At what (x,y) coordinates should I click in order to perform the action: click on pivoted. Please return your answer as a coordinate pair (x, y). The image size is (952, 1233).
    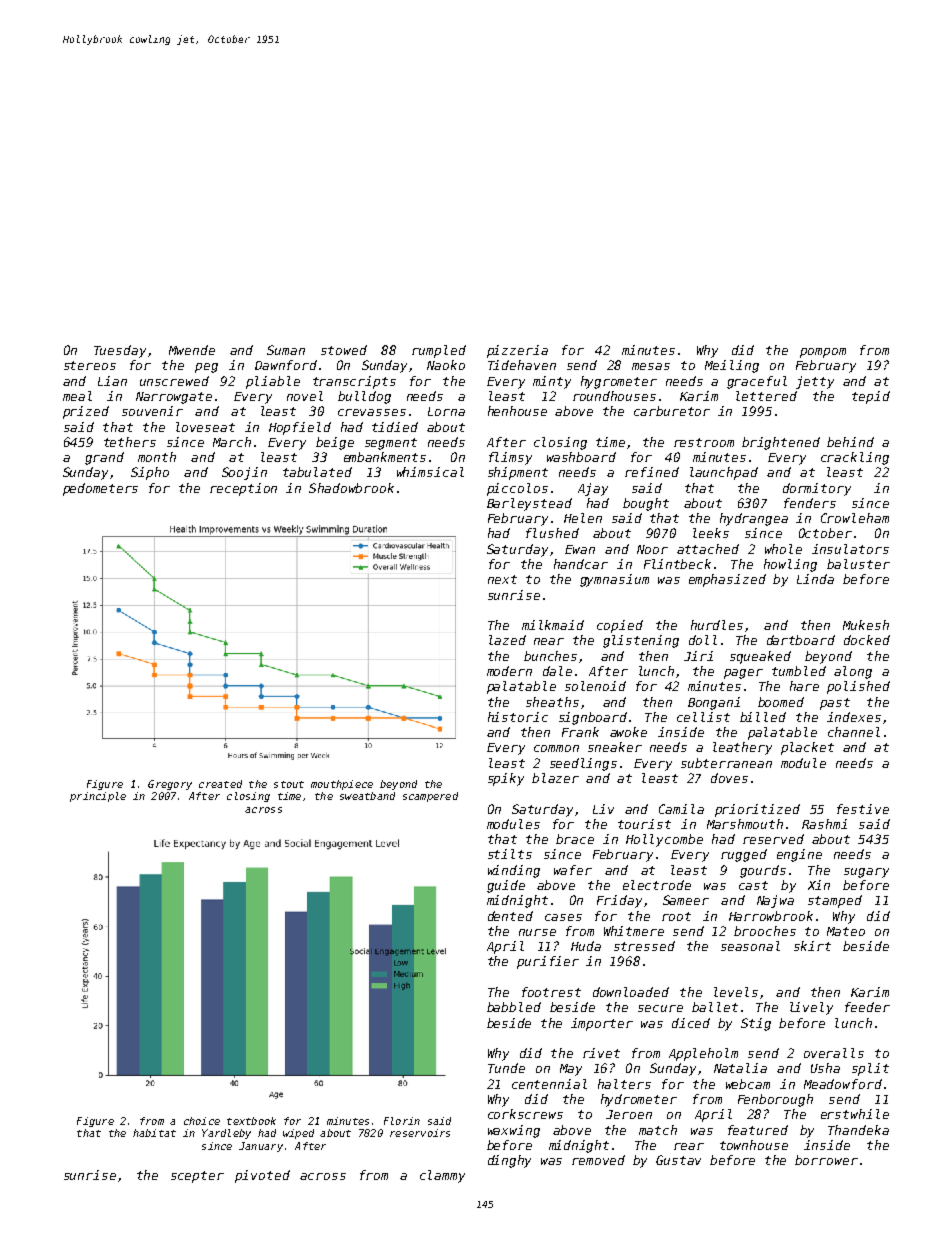
    Looking at the image, I should click on (262, 1176).
